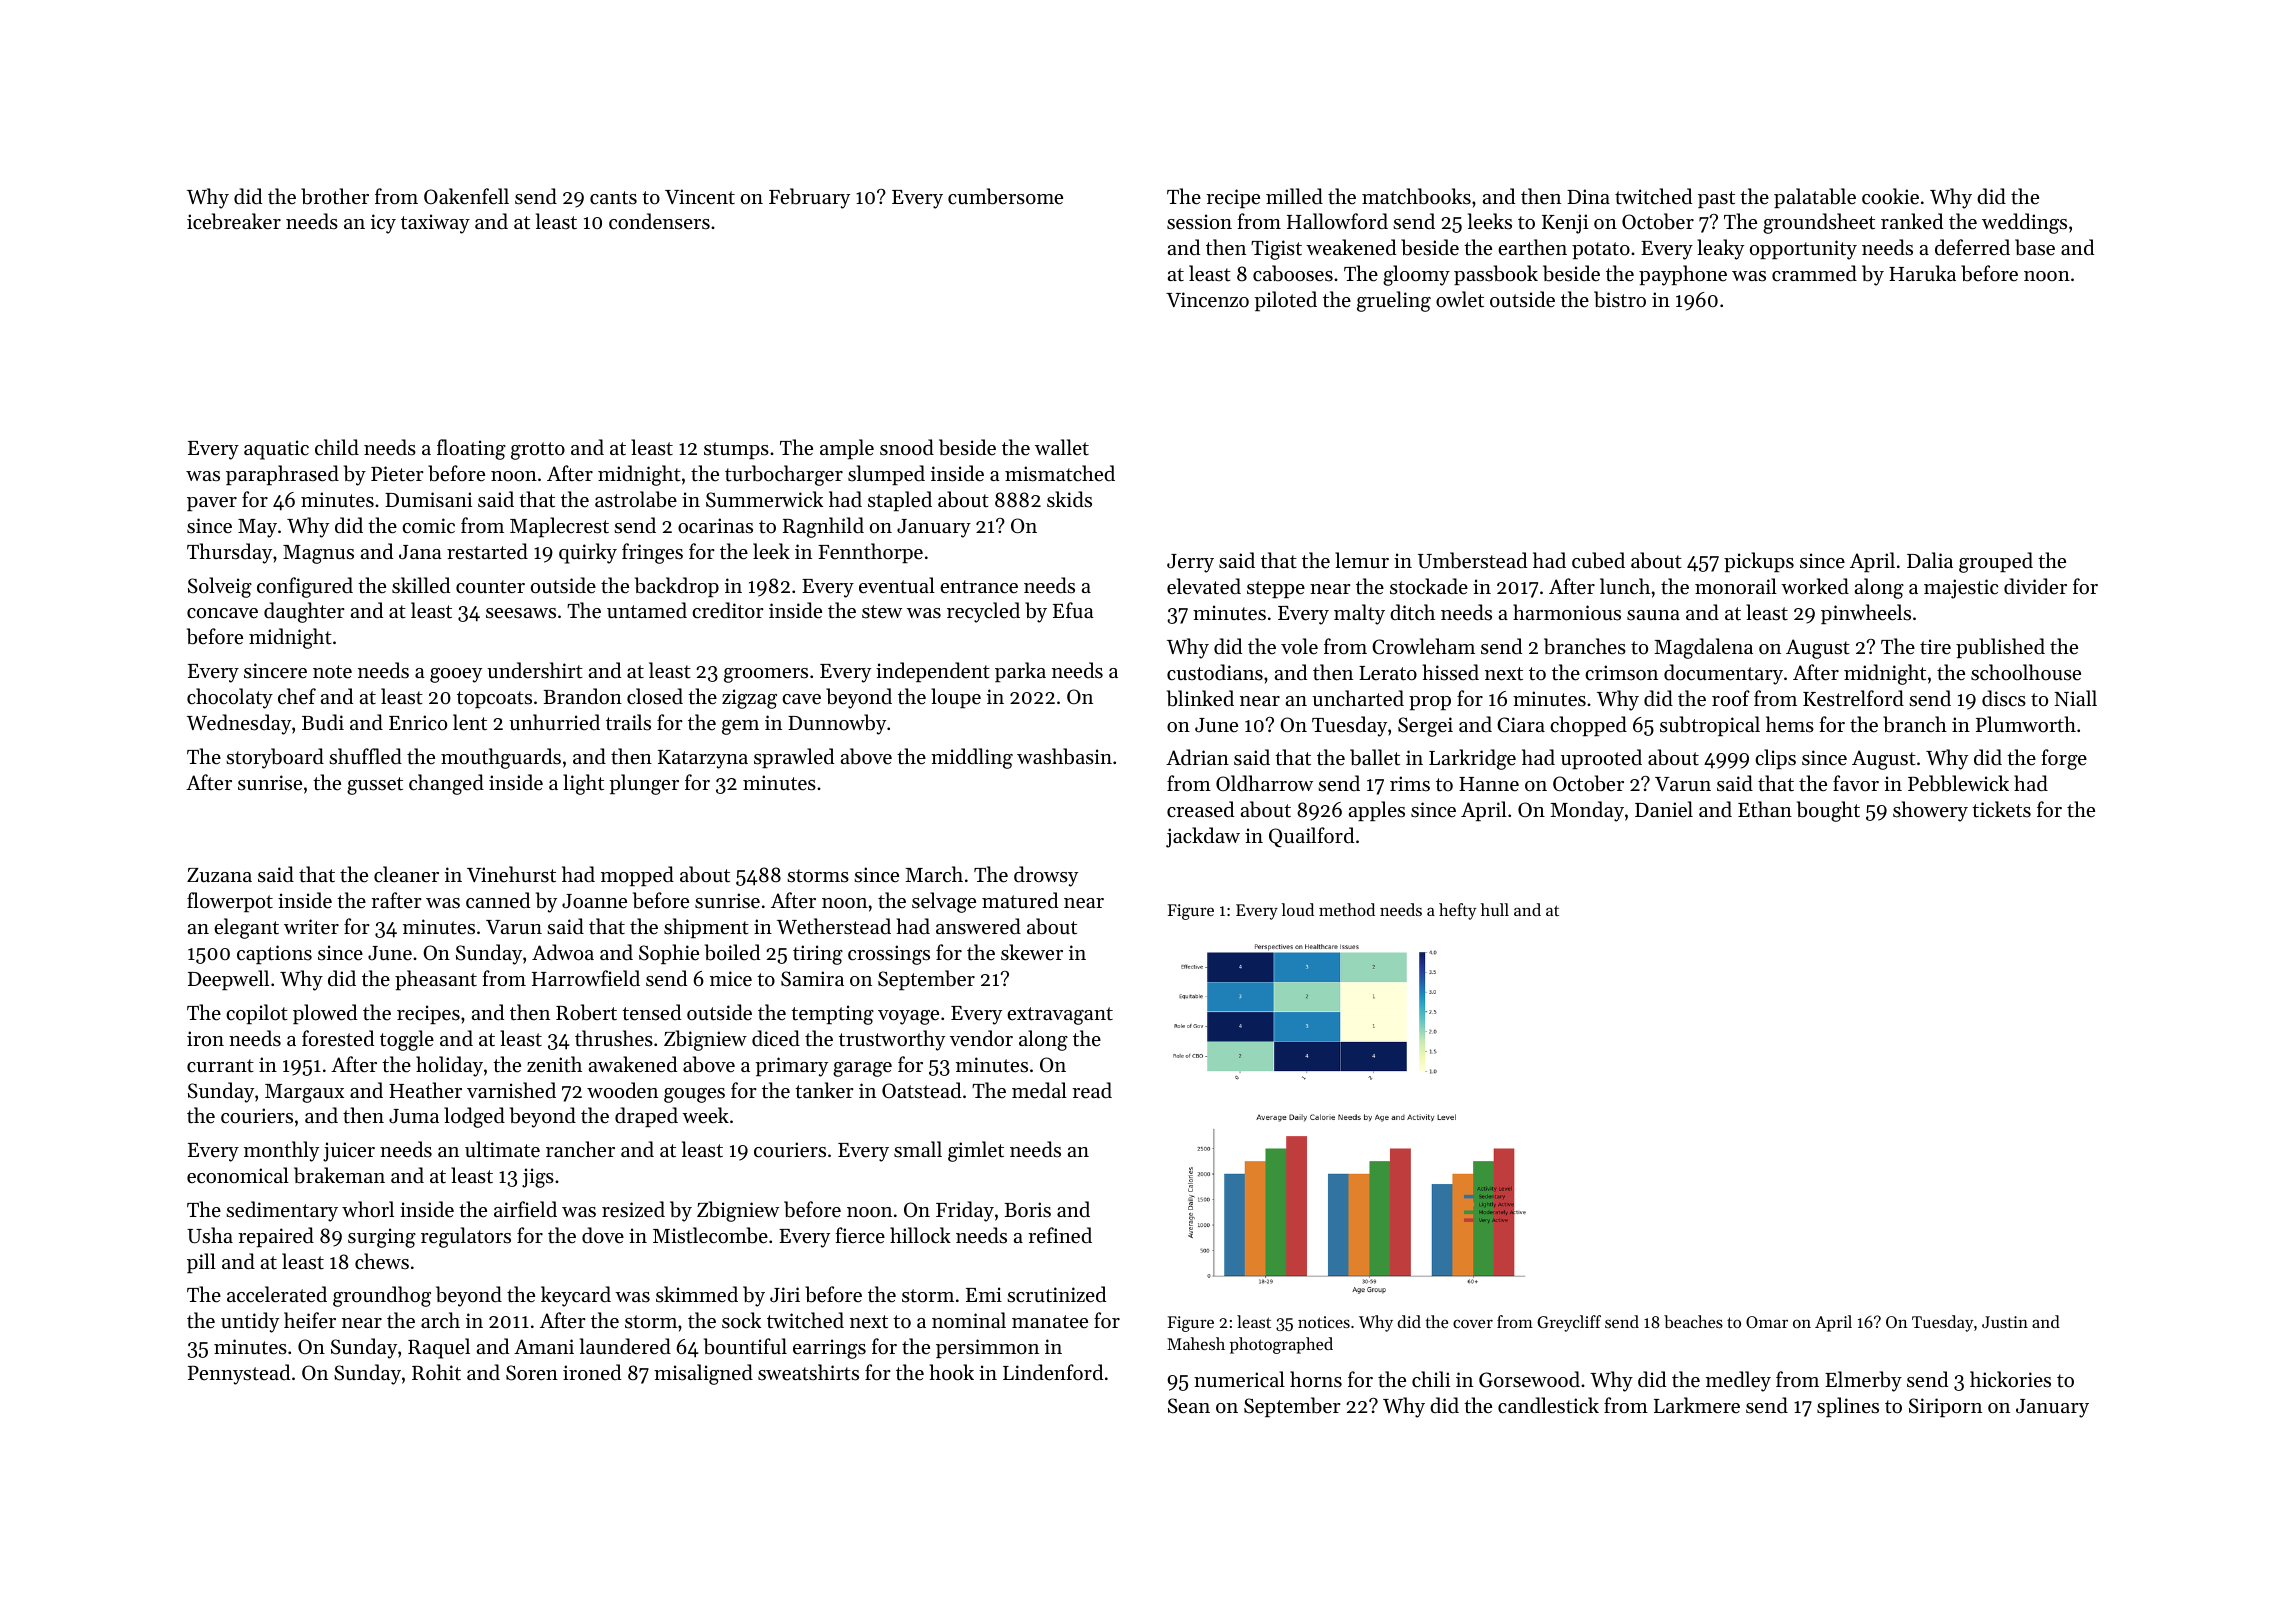 The width and height of the page is (2292, 1620). Describe the element at coordinates (1930, 560) in the page. I see `Dalia` at that location.
